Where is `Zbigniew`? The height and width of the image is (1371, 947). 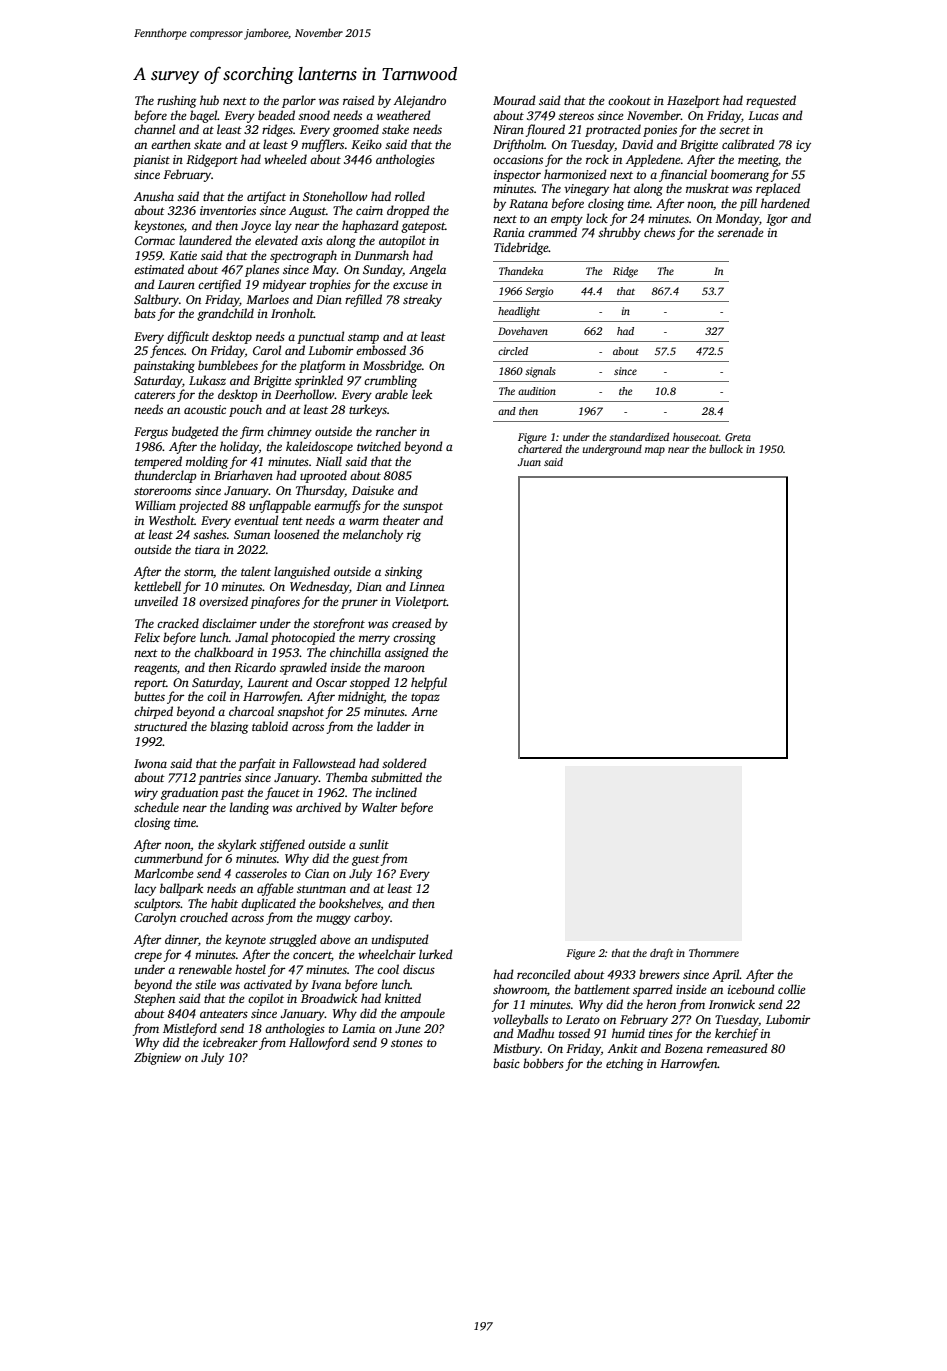
Zbigniew is located at coordinates (157, 1058).
